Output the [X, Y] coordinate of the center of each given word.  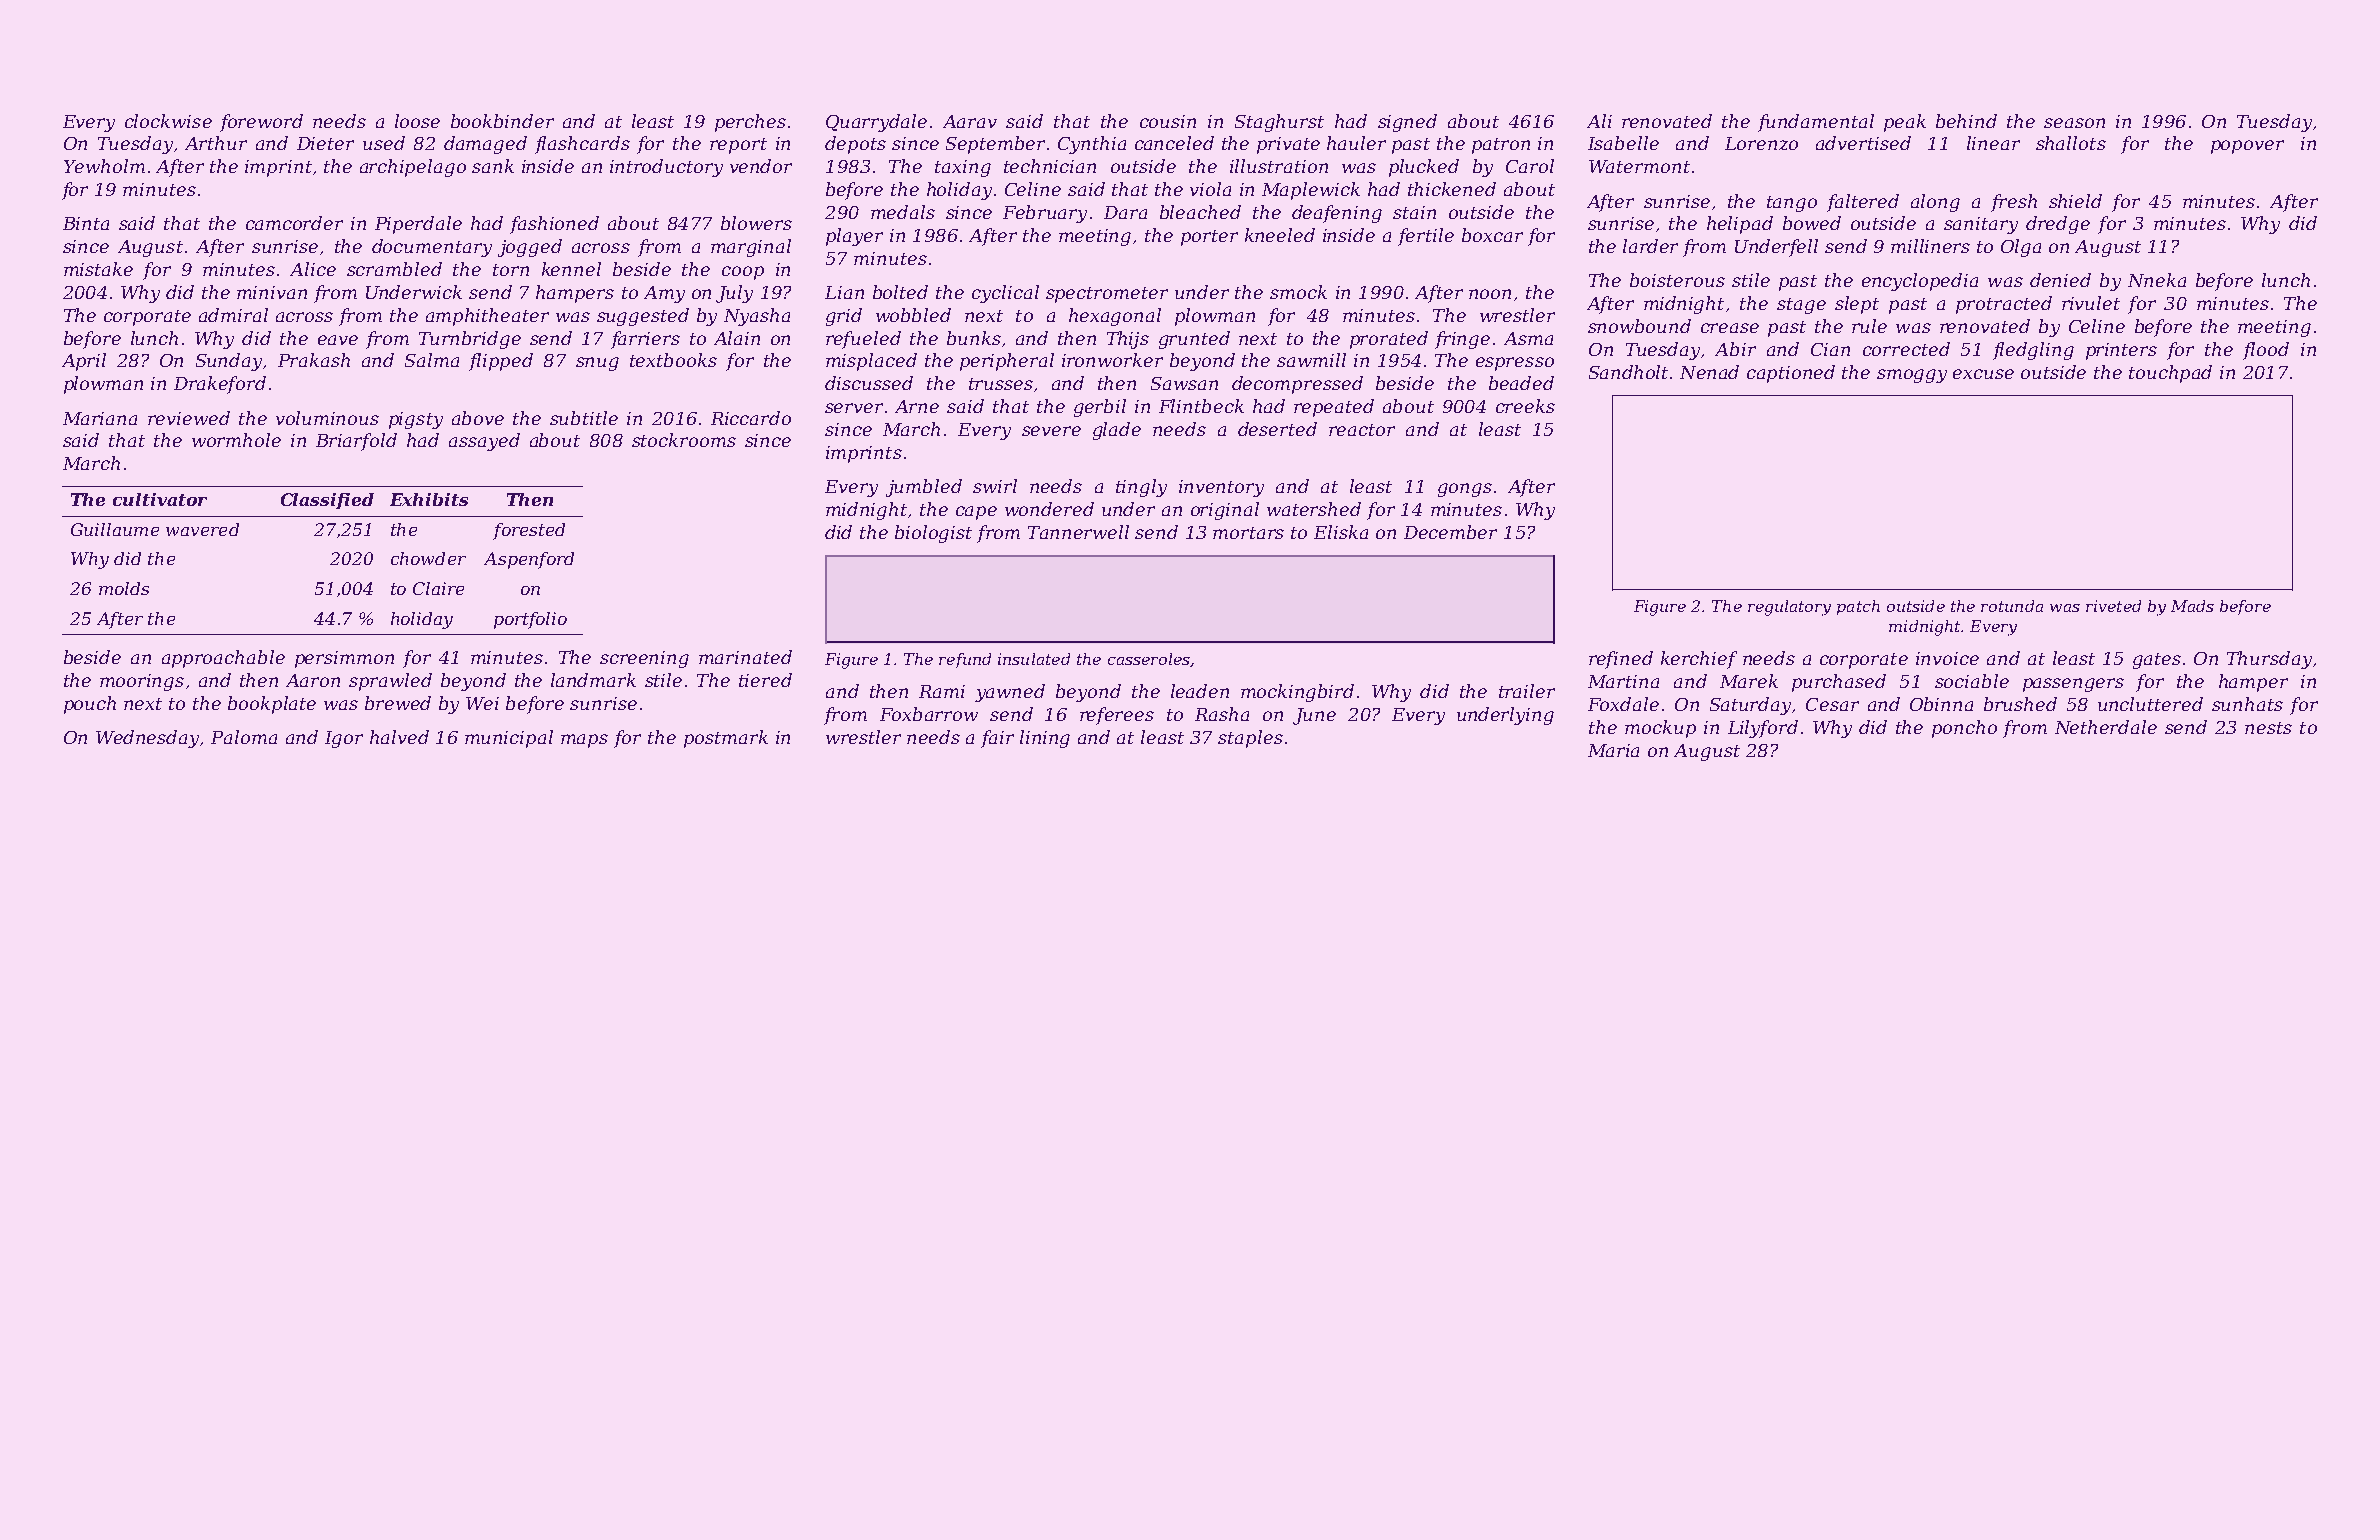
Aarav [970, 121]
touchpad [2170, 374]
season [2074, 123]
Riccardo [751, 418]
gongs [1465, 490]
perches [750, 123]
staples [1250, 739]
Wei [482, 703]
